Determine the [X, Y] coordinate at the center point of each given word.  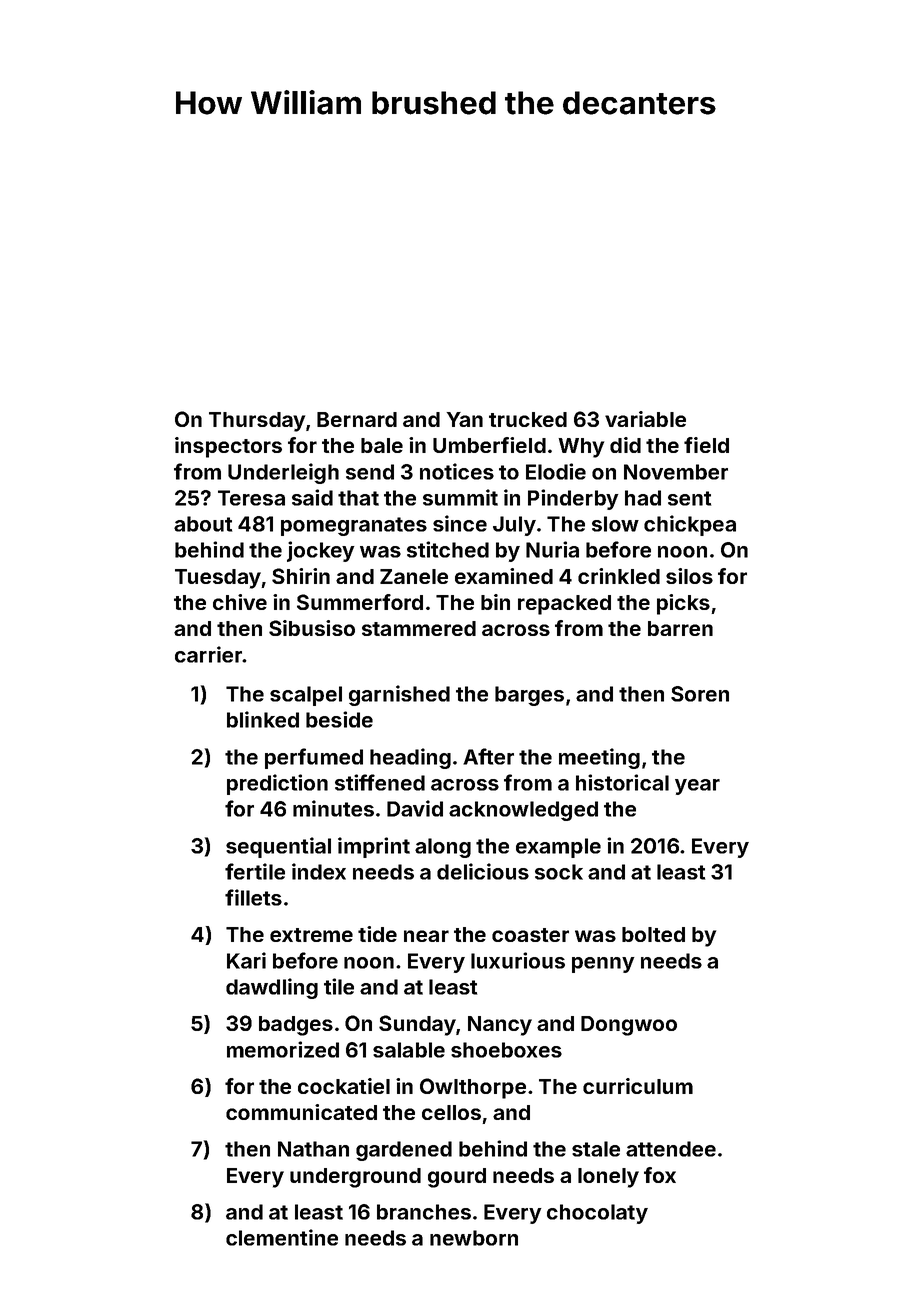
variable [645, 419]
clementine [282, 1237]
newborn [474, 1238]
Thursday [257, 422]
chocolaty [597, 1214]
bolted [653, 934]
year [697, 787]
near [426, 936]
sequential [278, 847]
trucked [528, 419]
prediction [277, 784]
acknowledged [523, 811]
